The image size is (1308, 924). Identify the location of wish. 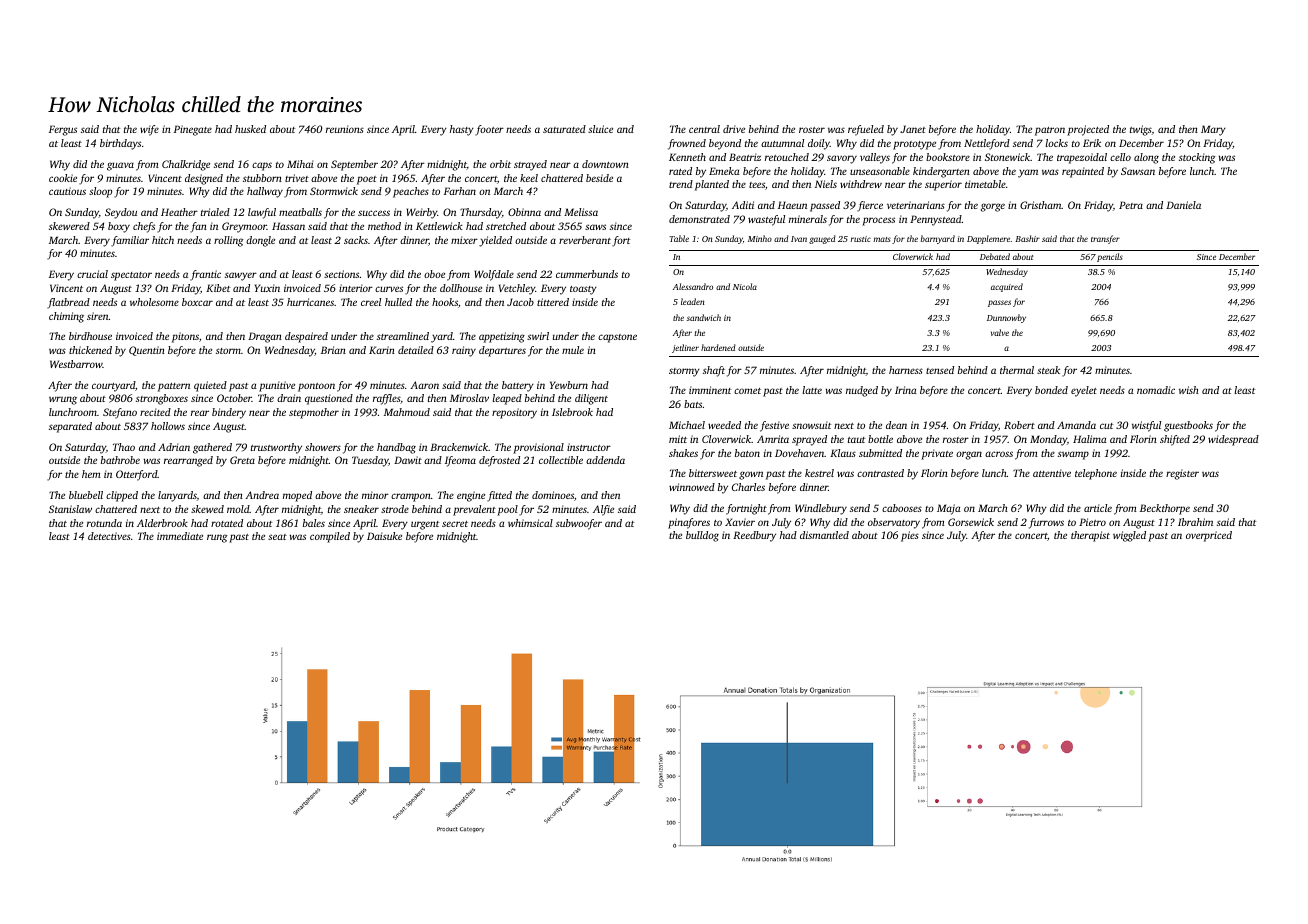
(1189, 390).
